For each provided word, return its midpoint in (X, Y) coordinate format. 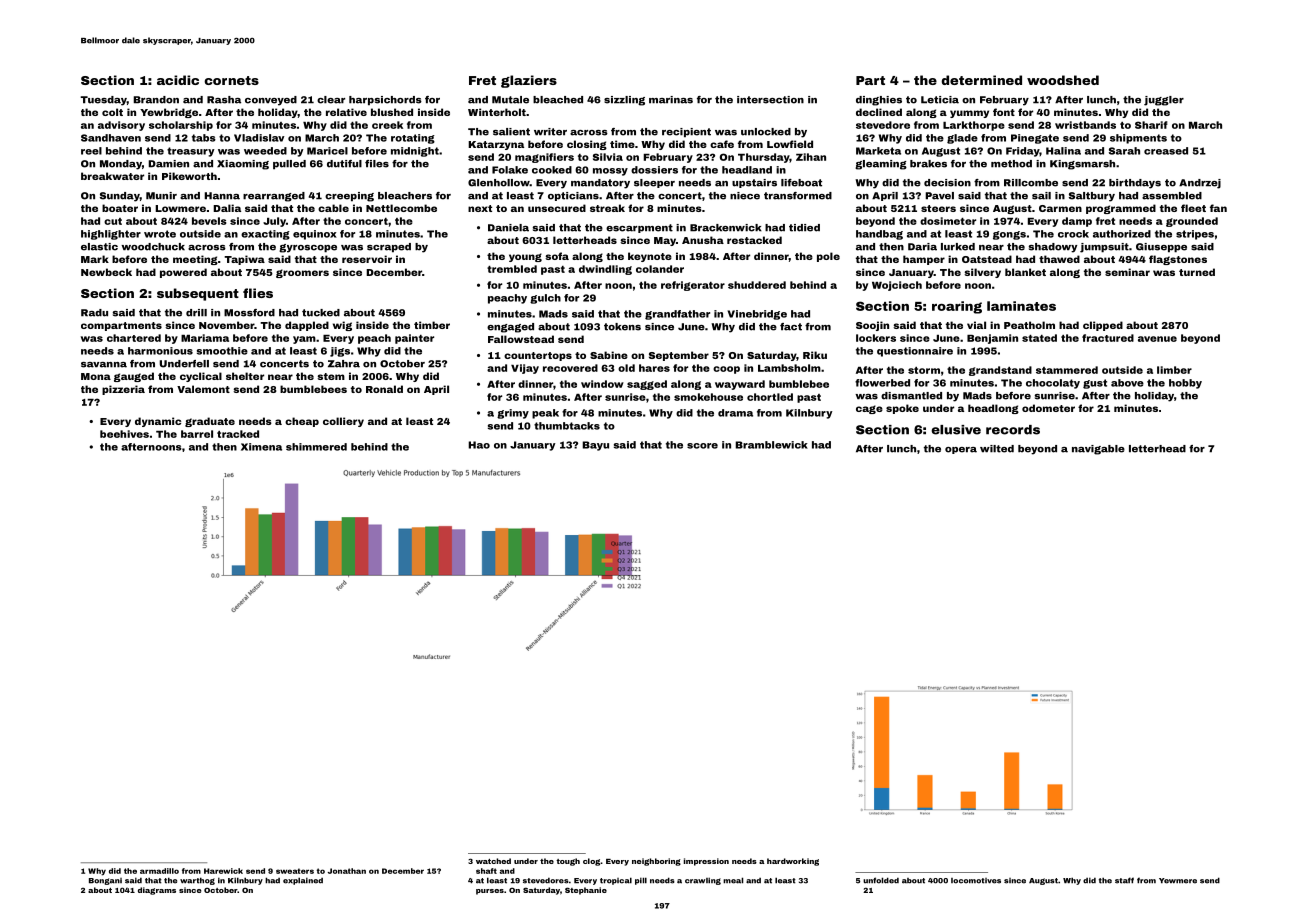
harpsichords (385, 101)
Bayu (595, 446)
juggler (1164, 101)
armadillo (159, 871)
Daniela (508, 228)
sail (1041, 196)
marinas (671, 100)
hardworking (793, 862)
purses (490, 892)
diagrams (157, 891)
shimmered (316, 447)
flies (258, 293)
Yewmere (1178, 881)
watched (493, 861)
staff (1124, 880)
